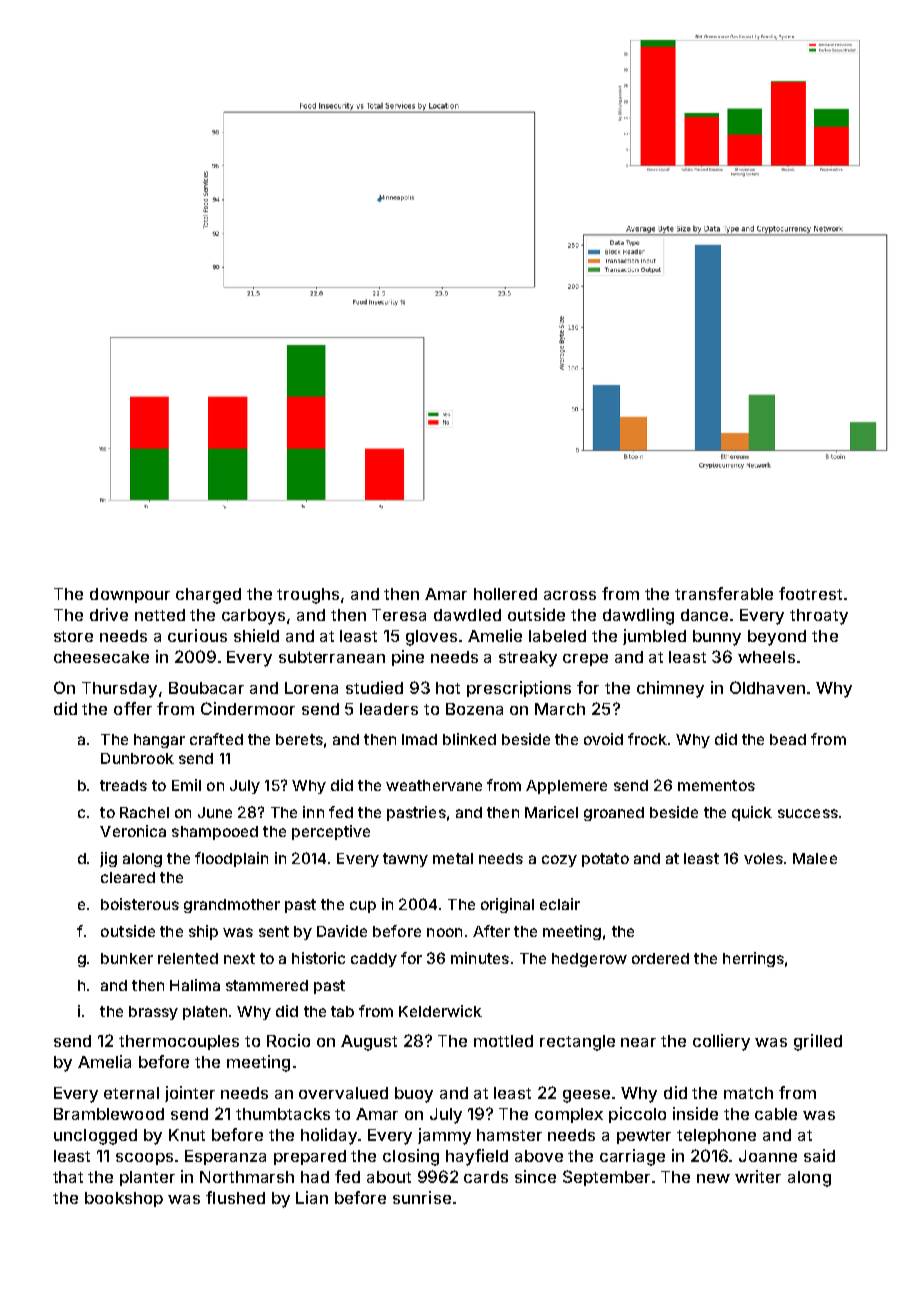 The height and width of the screenshot is (1316, 908). I want to click on hangar, so click(159, 741).
